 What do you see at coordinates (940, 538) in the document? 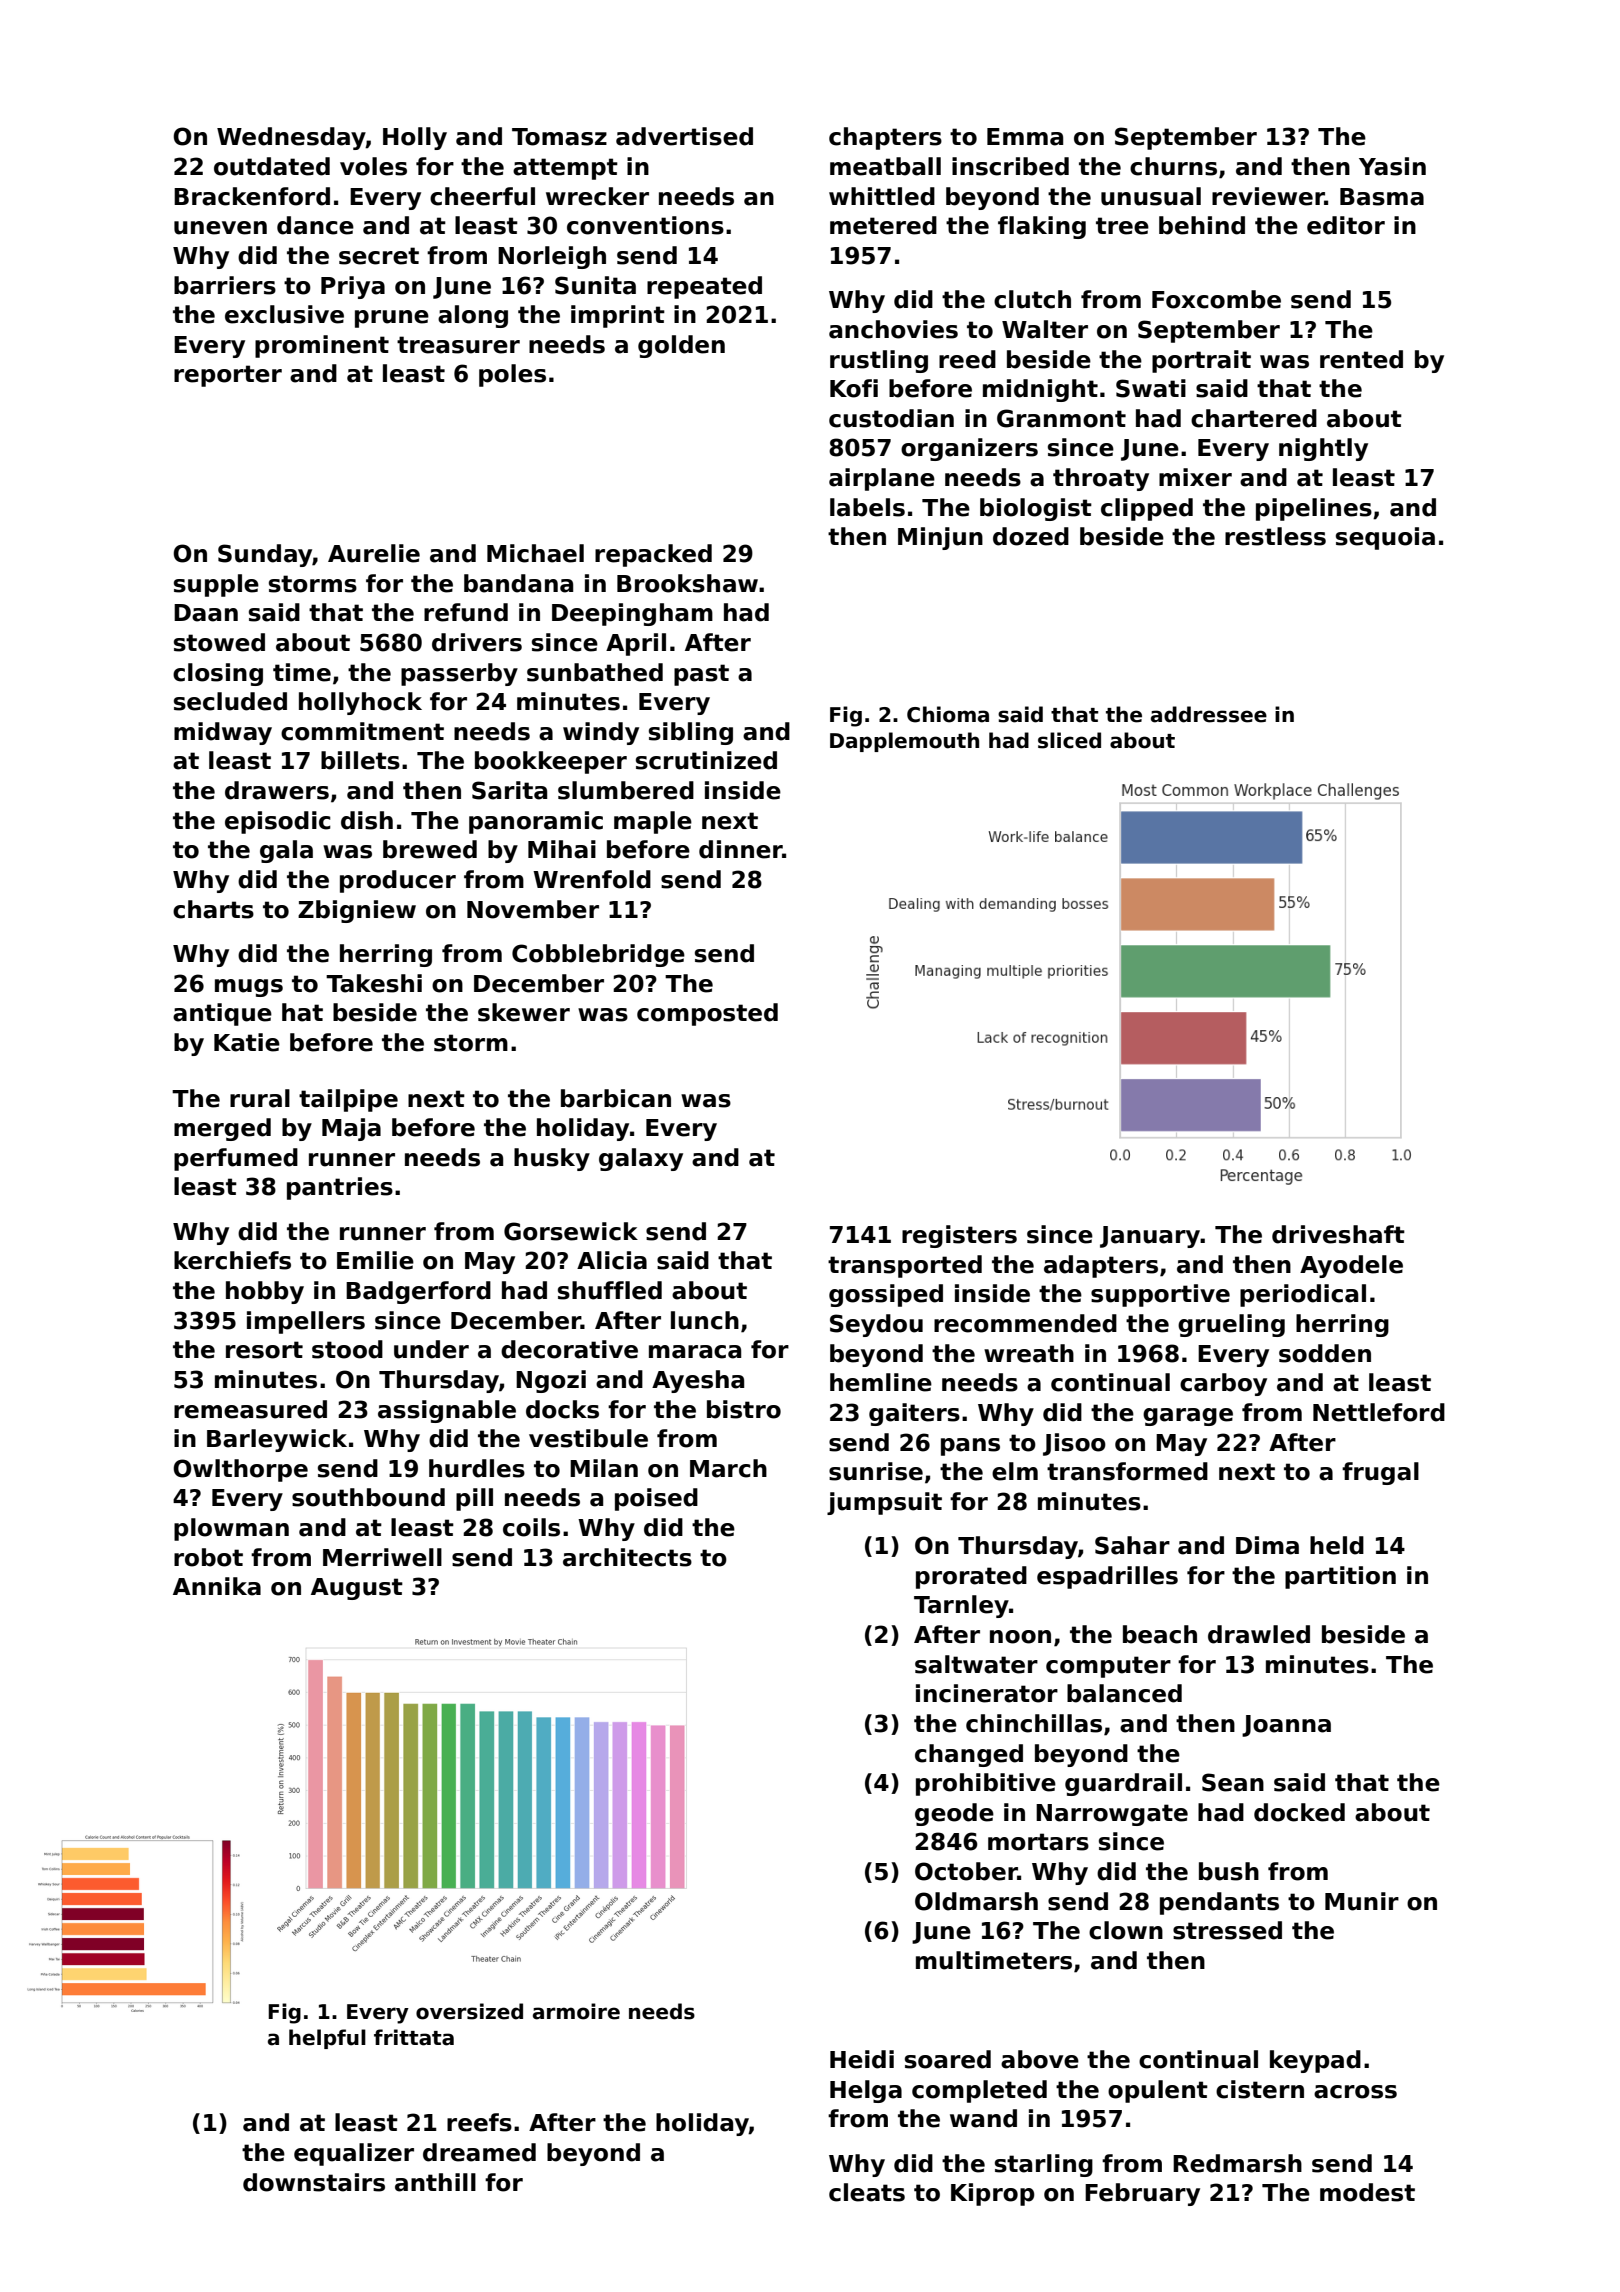
I see `Minjun` at bounding box center [940, 538].
